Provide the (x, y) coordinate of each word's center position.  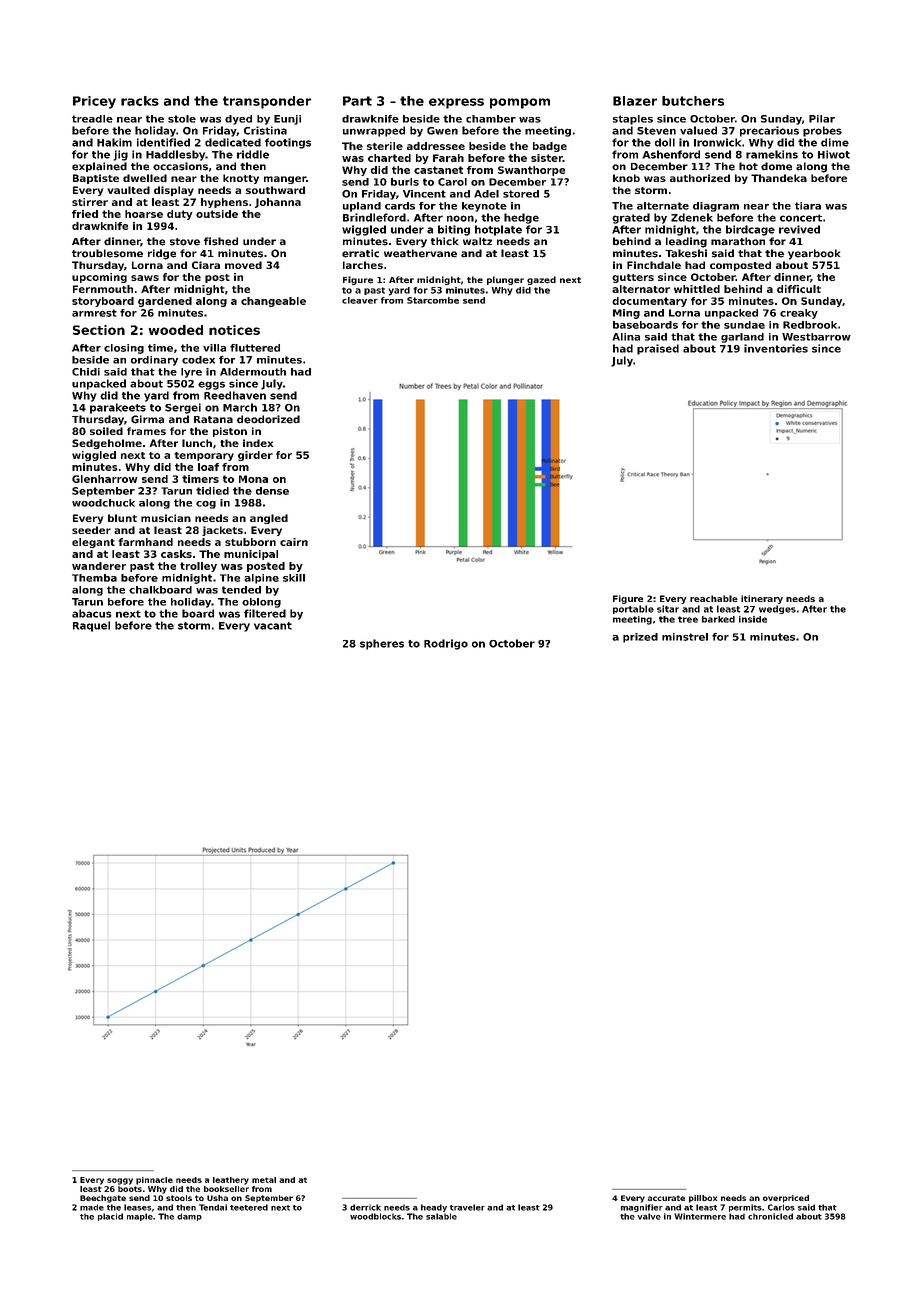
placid (110, 1217)
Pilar (822, 119)
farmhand (145, 542)
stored (521, 194)
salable (441, 1216)
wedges (777, 609)
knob (626, 178)
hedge (521, 218)
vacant (273, 626)
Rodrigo (446, 644)
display (174, 191)
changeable (273, 302)
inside (753, 619)
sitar (668, 609)
